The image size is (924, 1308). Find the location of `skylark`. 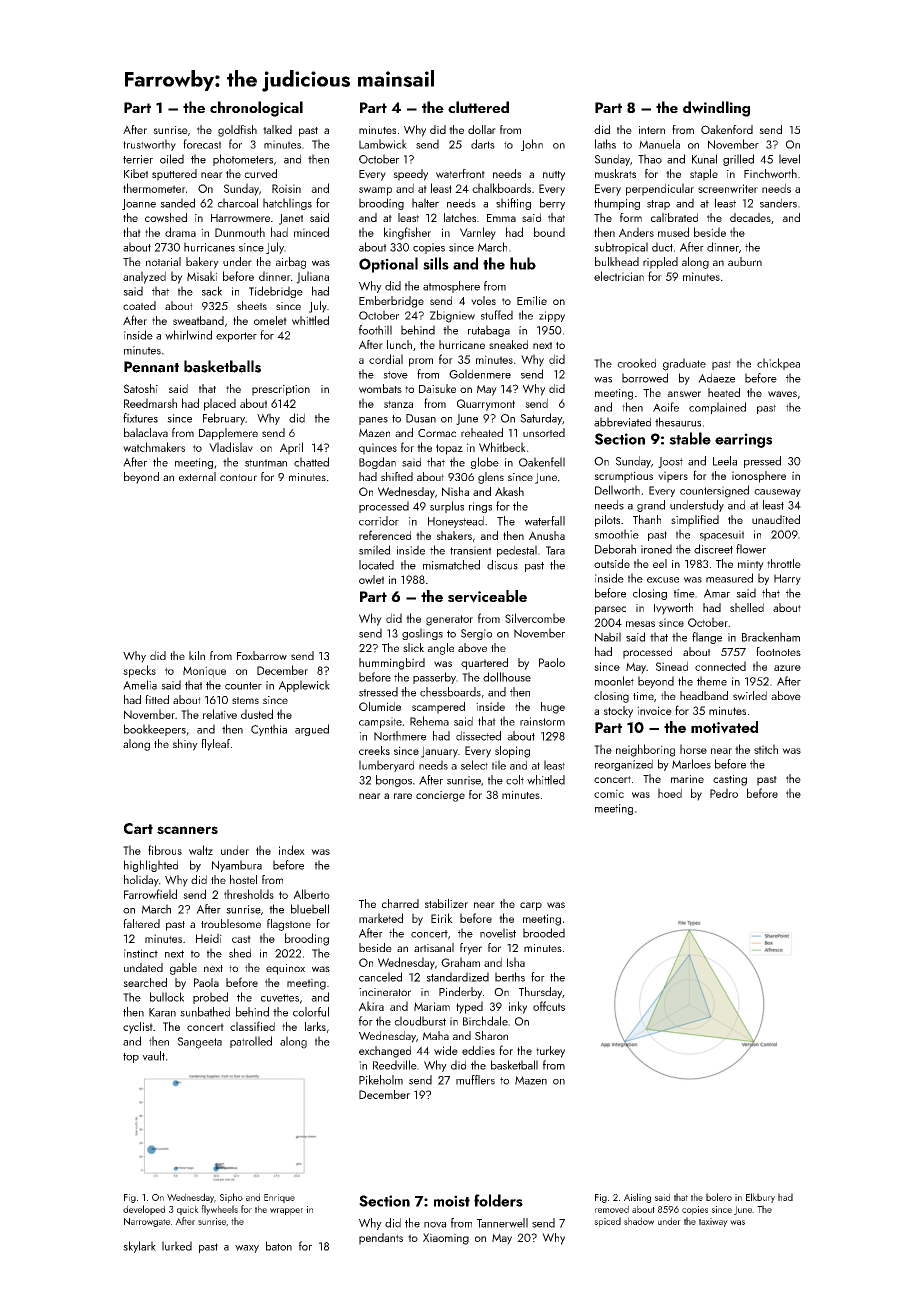

skylark is located at coordinates (139, 1247).
